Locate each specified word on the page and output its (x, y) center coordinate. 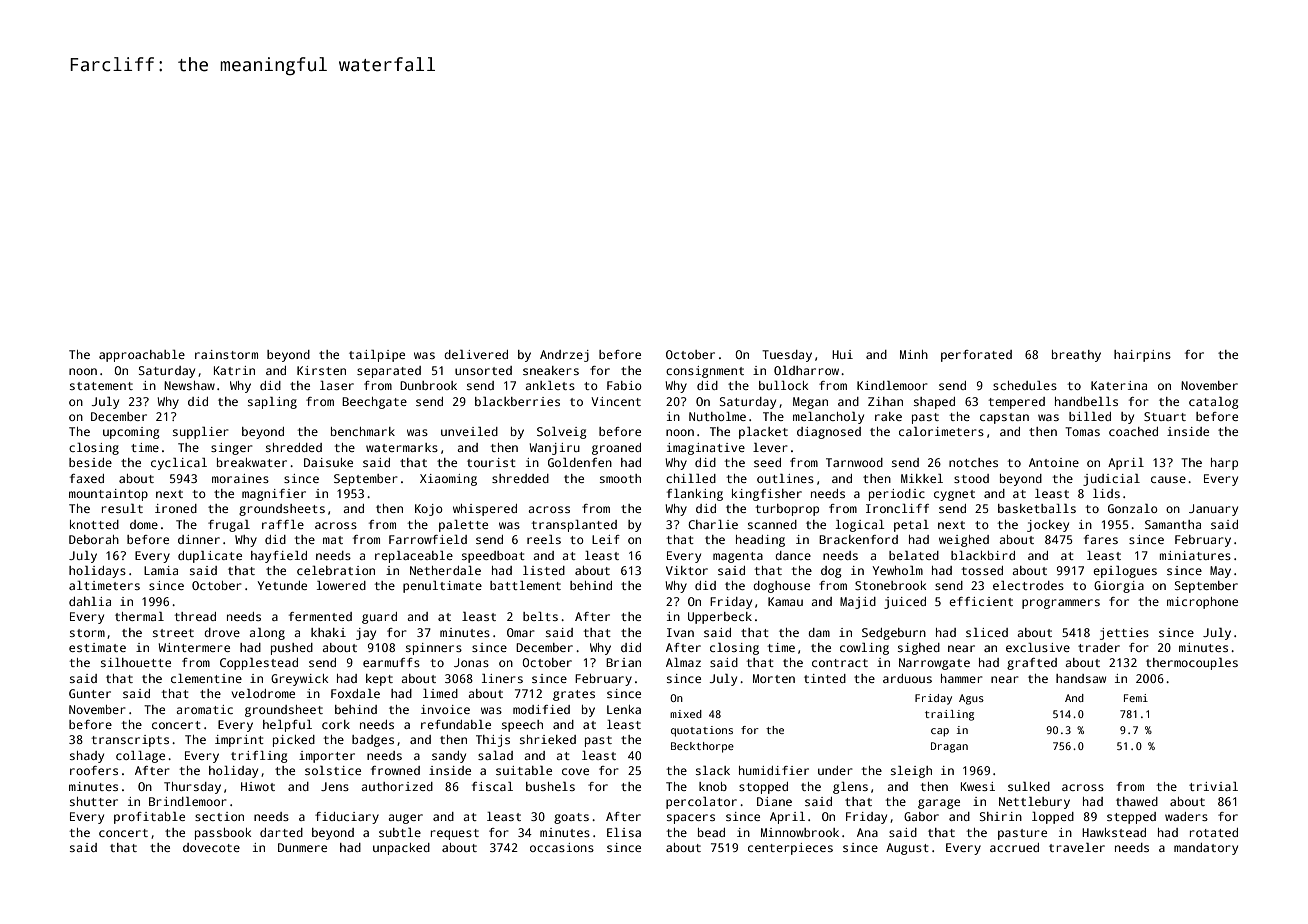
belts (540, 616)
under (835, 770)
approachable (142, 356)
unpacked (401, 849)
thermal (139, 616)
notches (973, 462)
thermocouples (1192, 664)
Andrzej (564, 356)
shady (87, 757)
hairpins (1142, 356)
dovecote (211, 847)
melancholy (828, 418)
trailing (949, 715)
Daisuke (328, 462)
